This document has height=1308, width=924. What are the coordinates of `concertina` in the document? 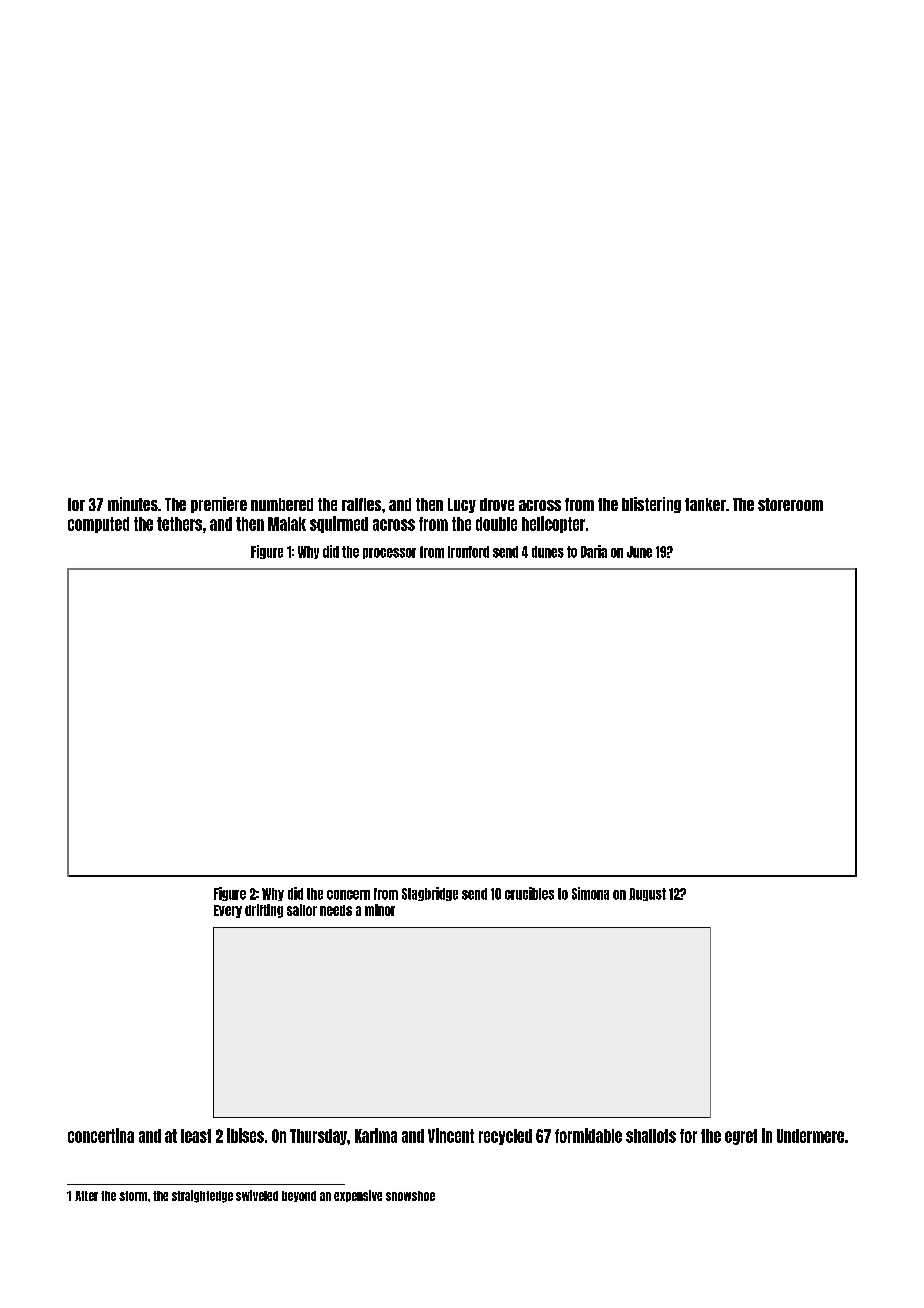 It's located at (101, 1135).
